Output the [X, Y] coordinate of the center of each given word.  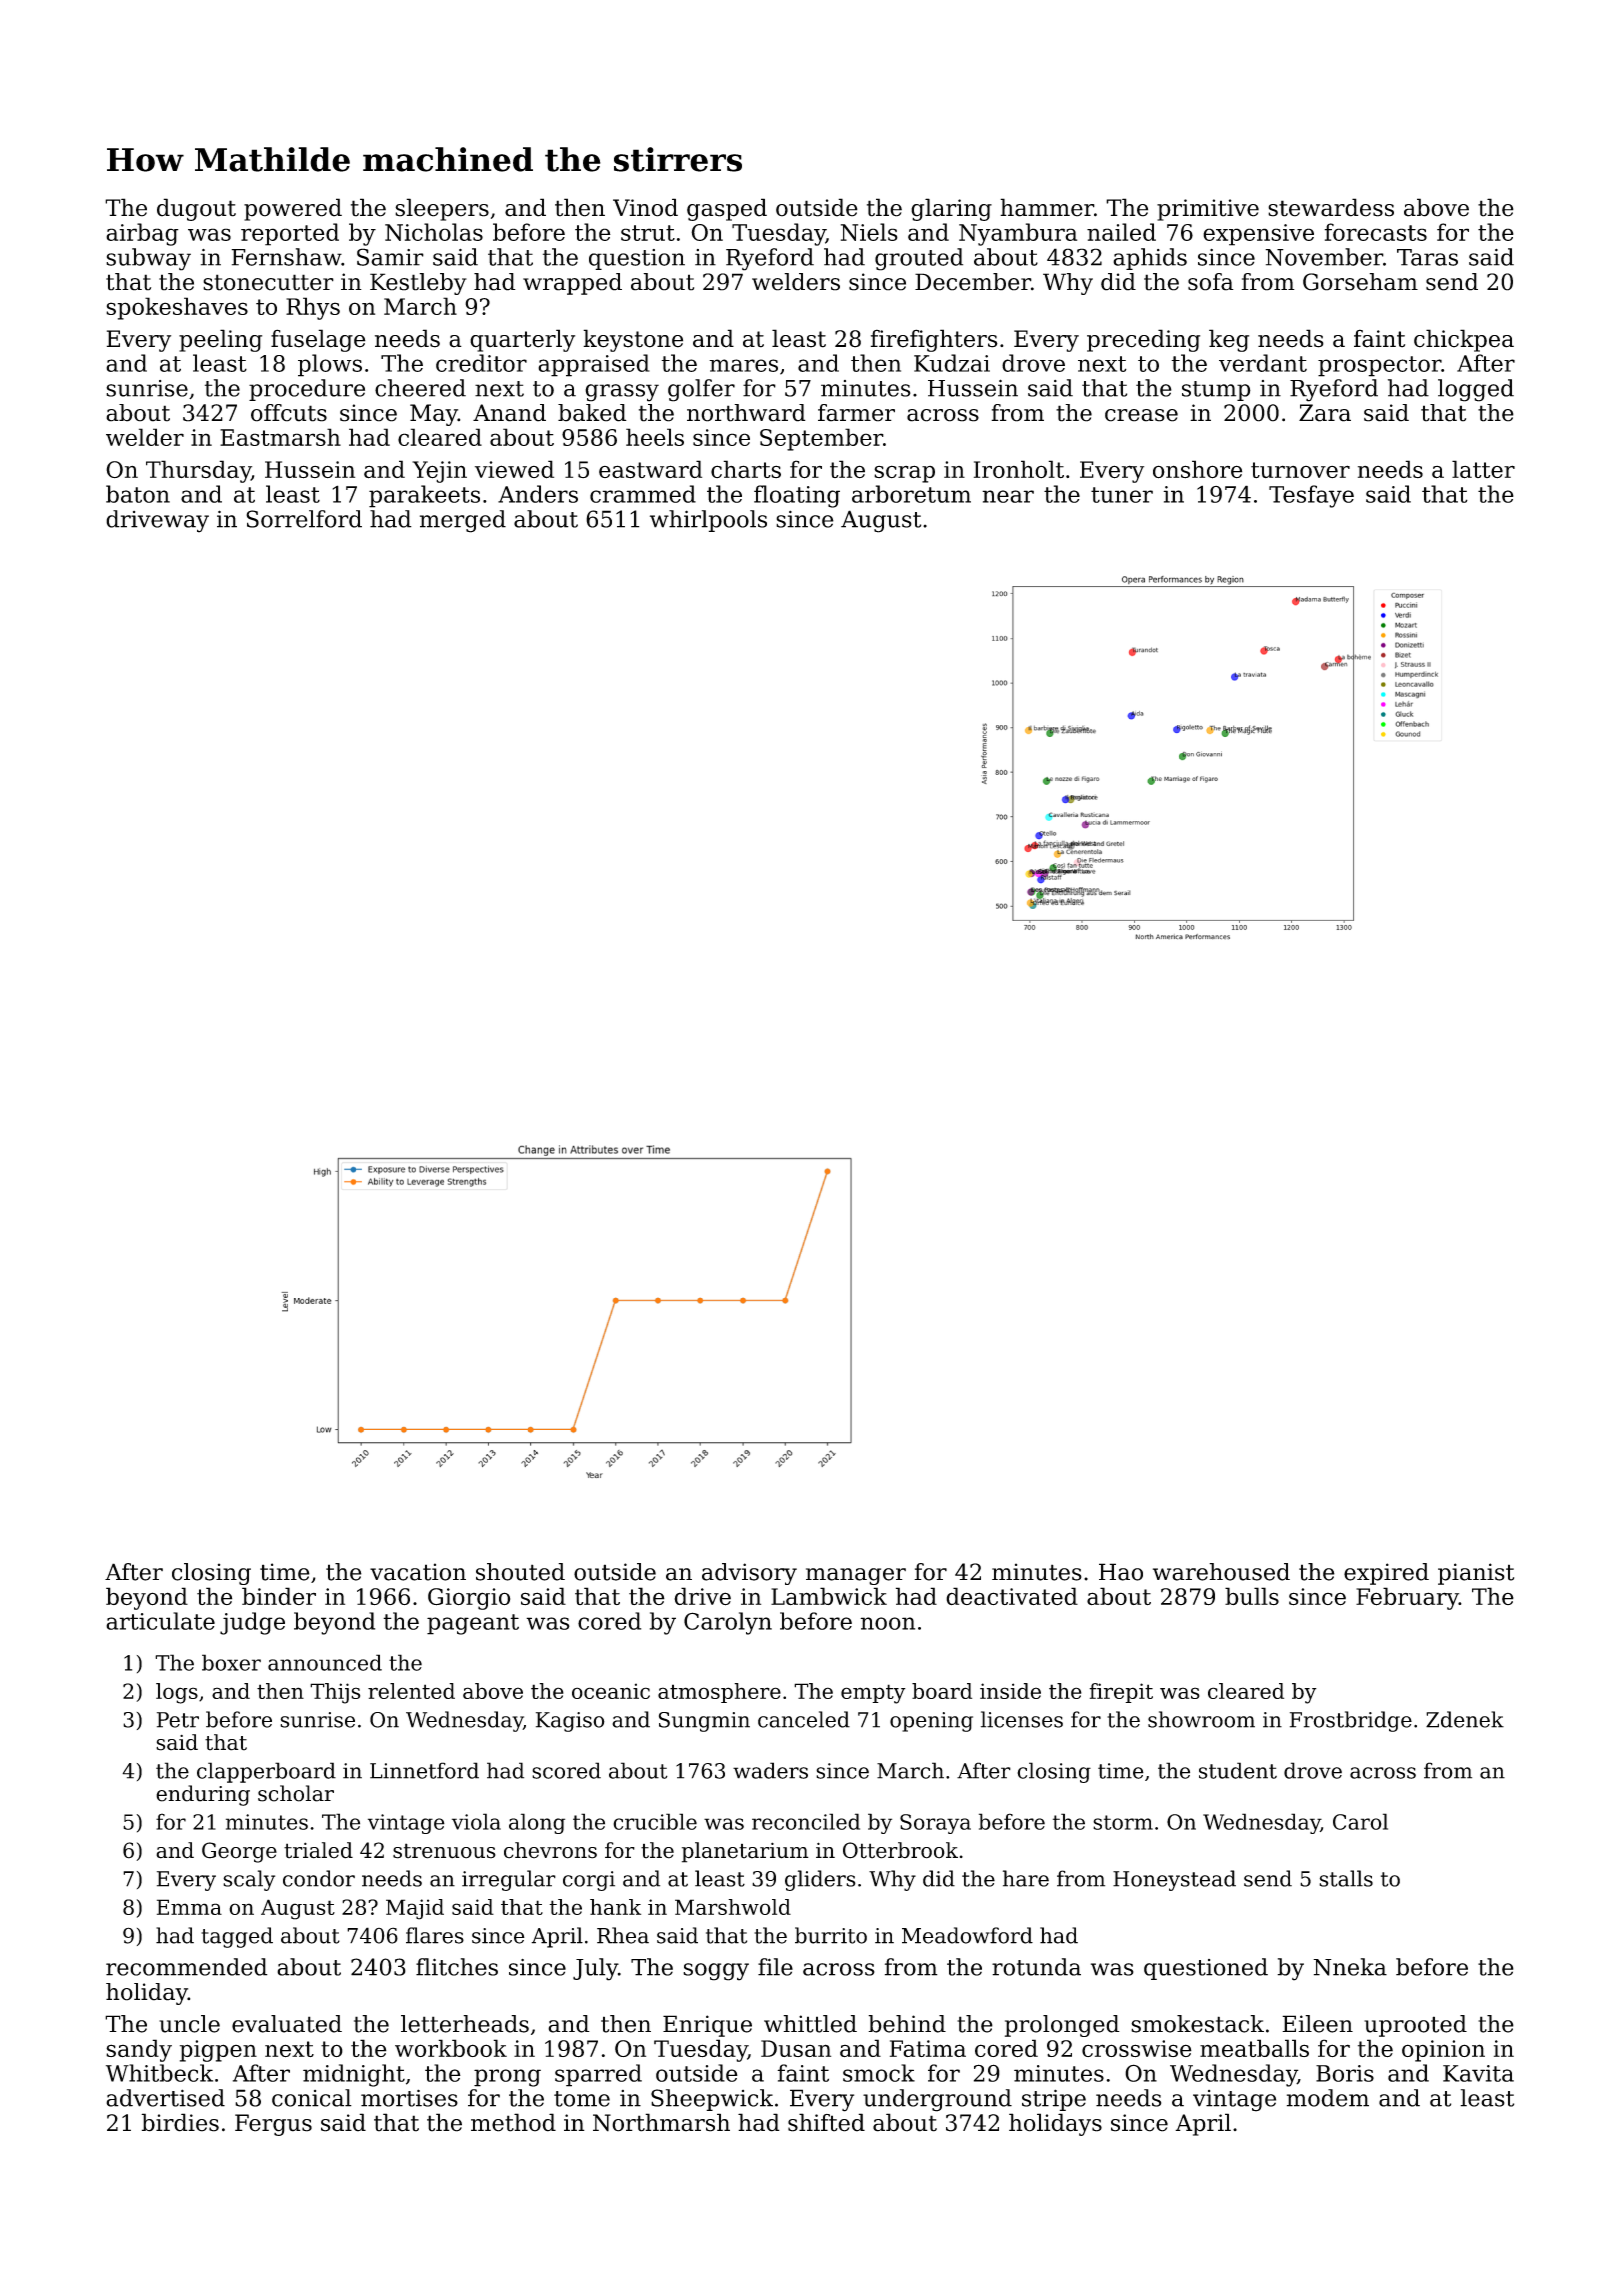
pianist [1476, 1574]
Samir [390, 257]
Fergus [273, 2125]
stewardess [1331, 207]
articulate [160, 1621]
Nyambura [1018, 234]
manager [856, 1576]
